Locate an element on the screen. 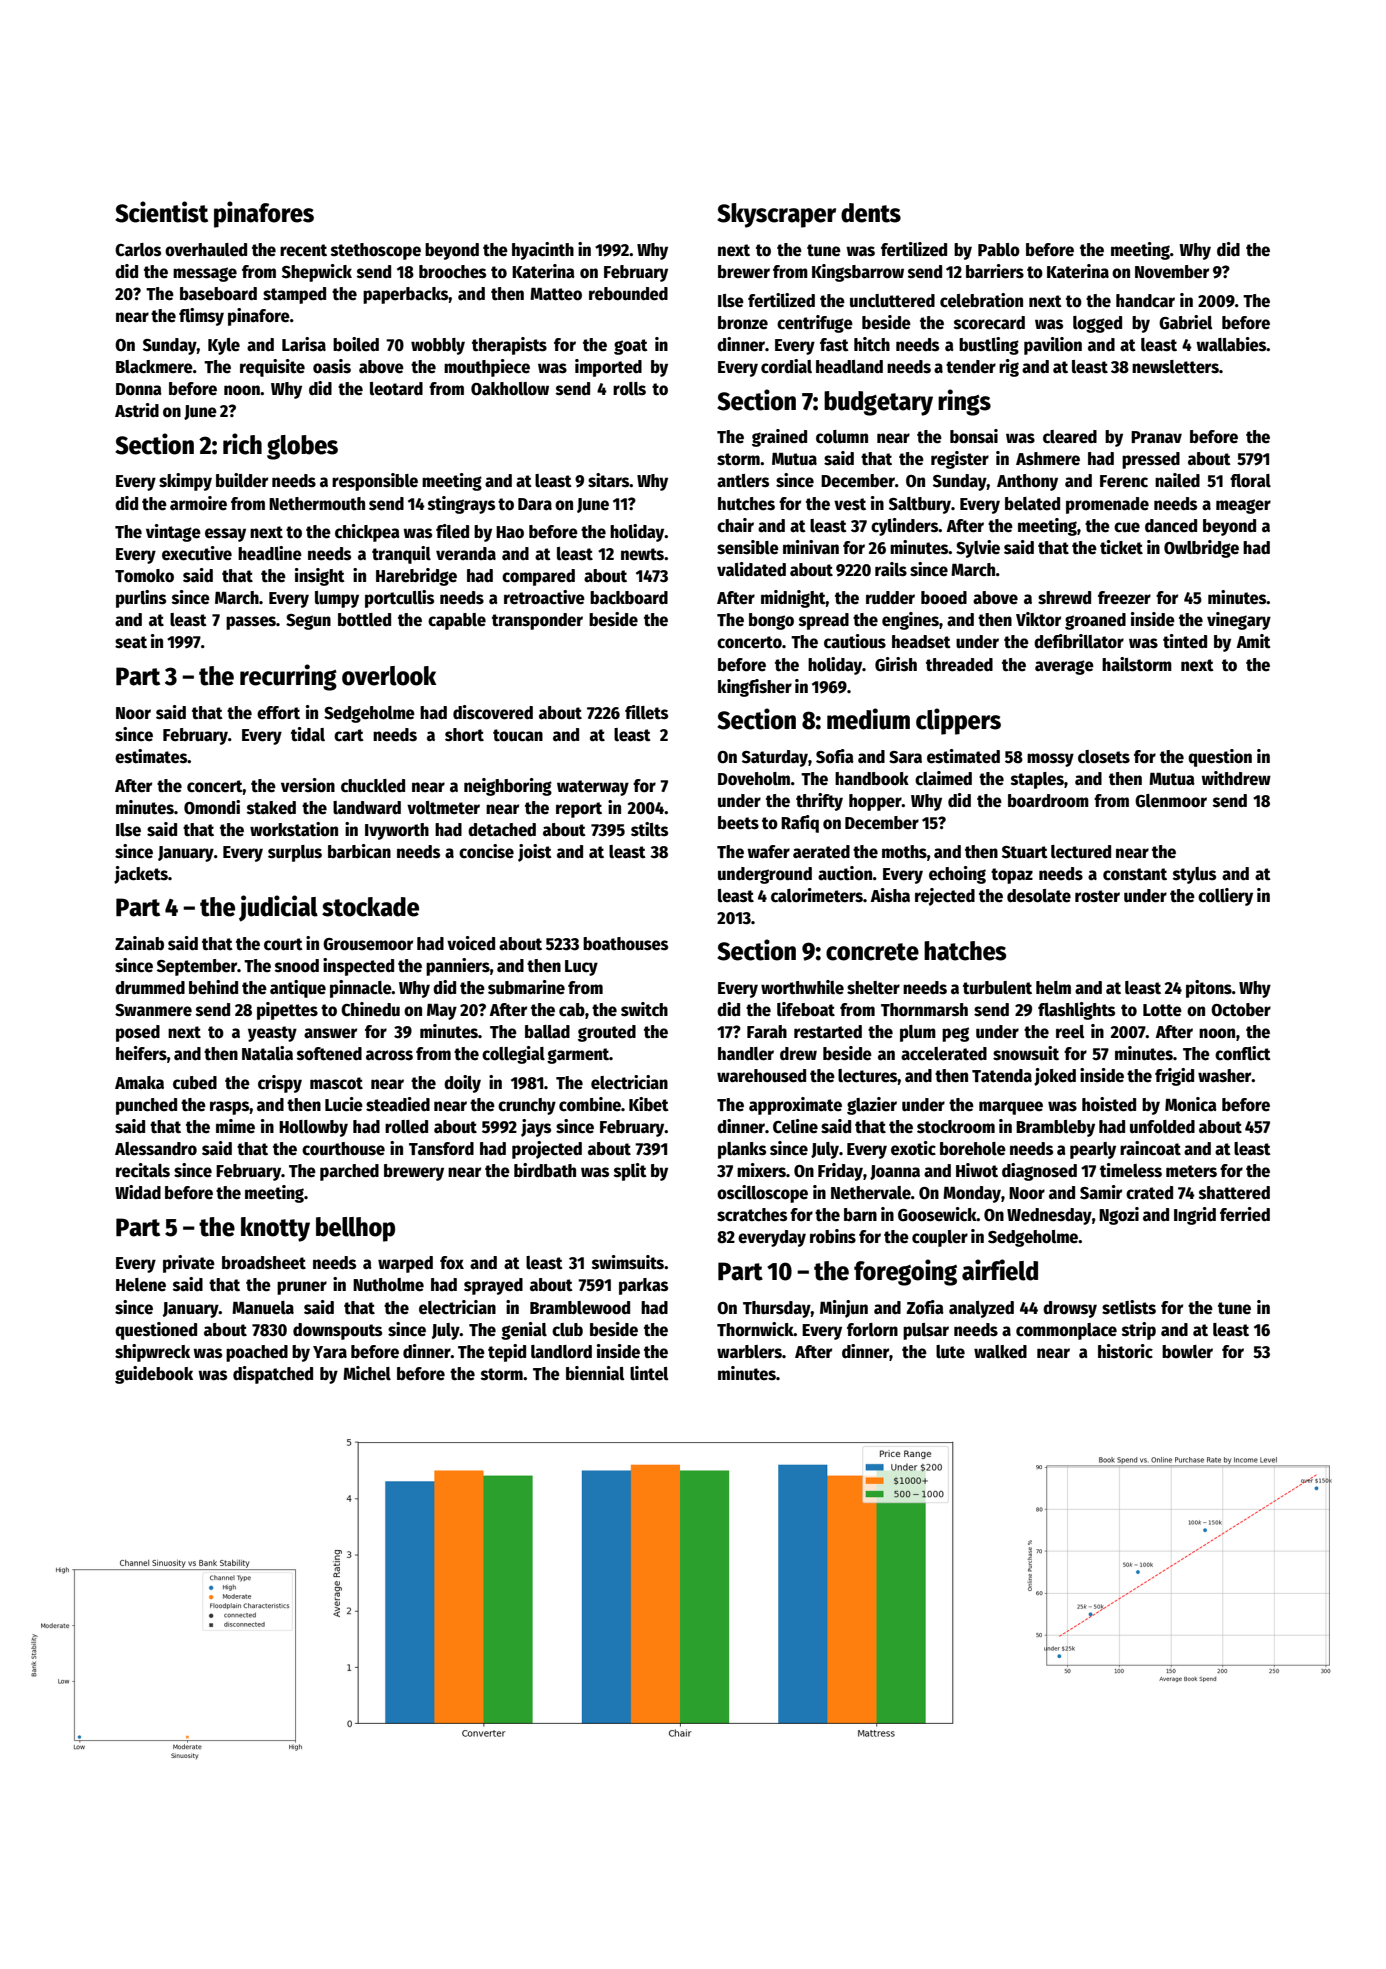 The width and height of the screenshot is (1386, 1969). medium is located at coordinates (868, 719).
